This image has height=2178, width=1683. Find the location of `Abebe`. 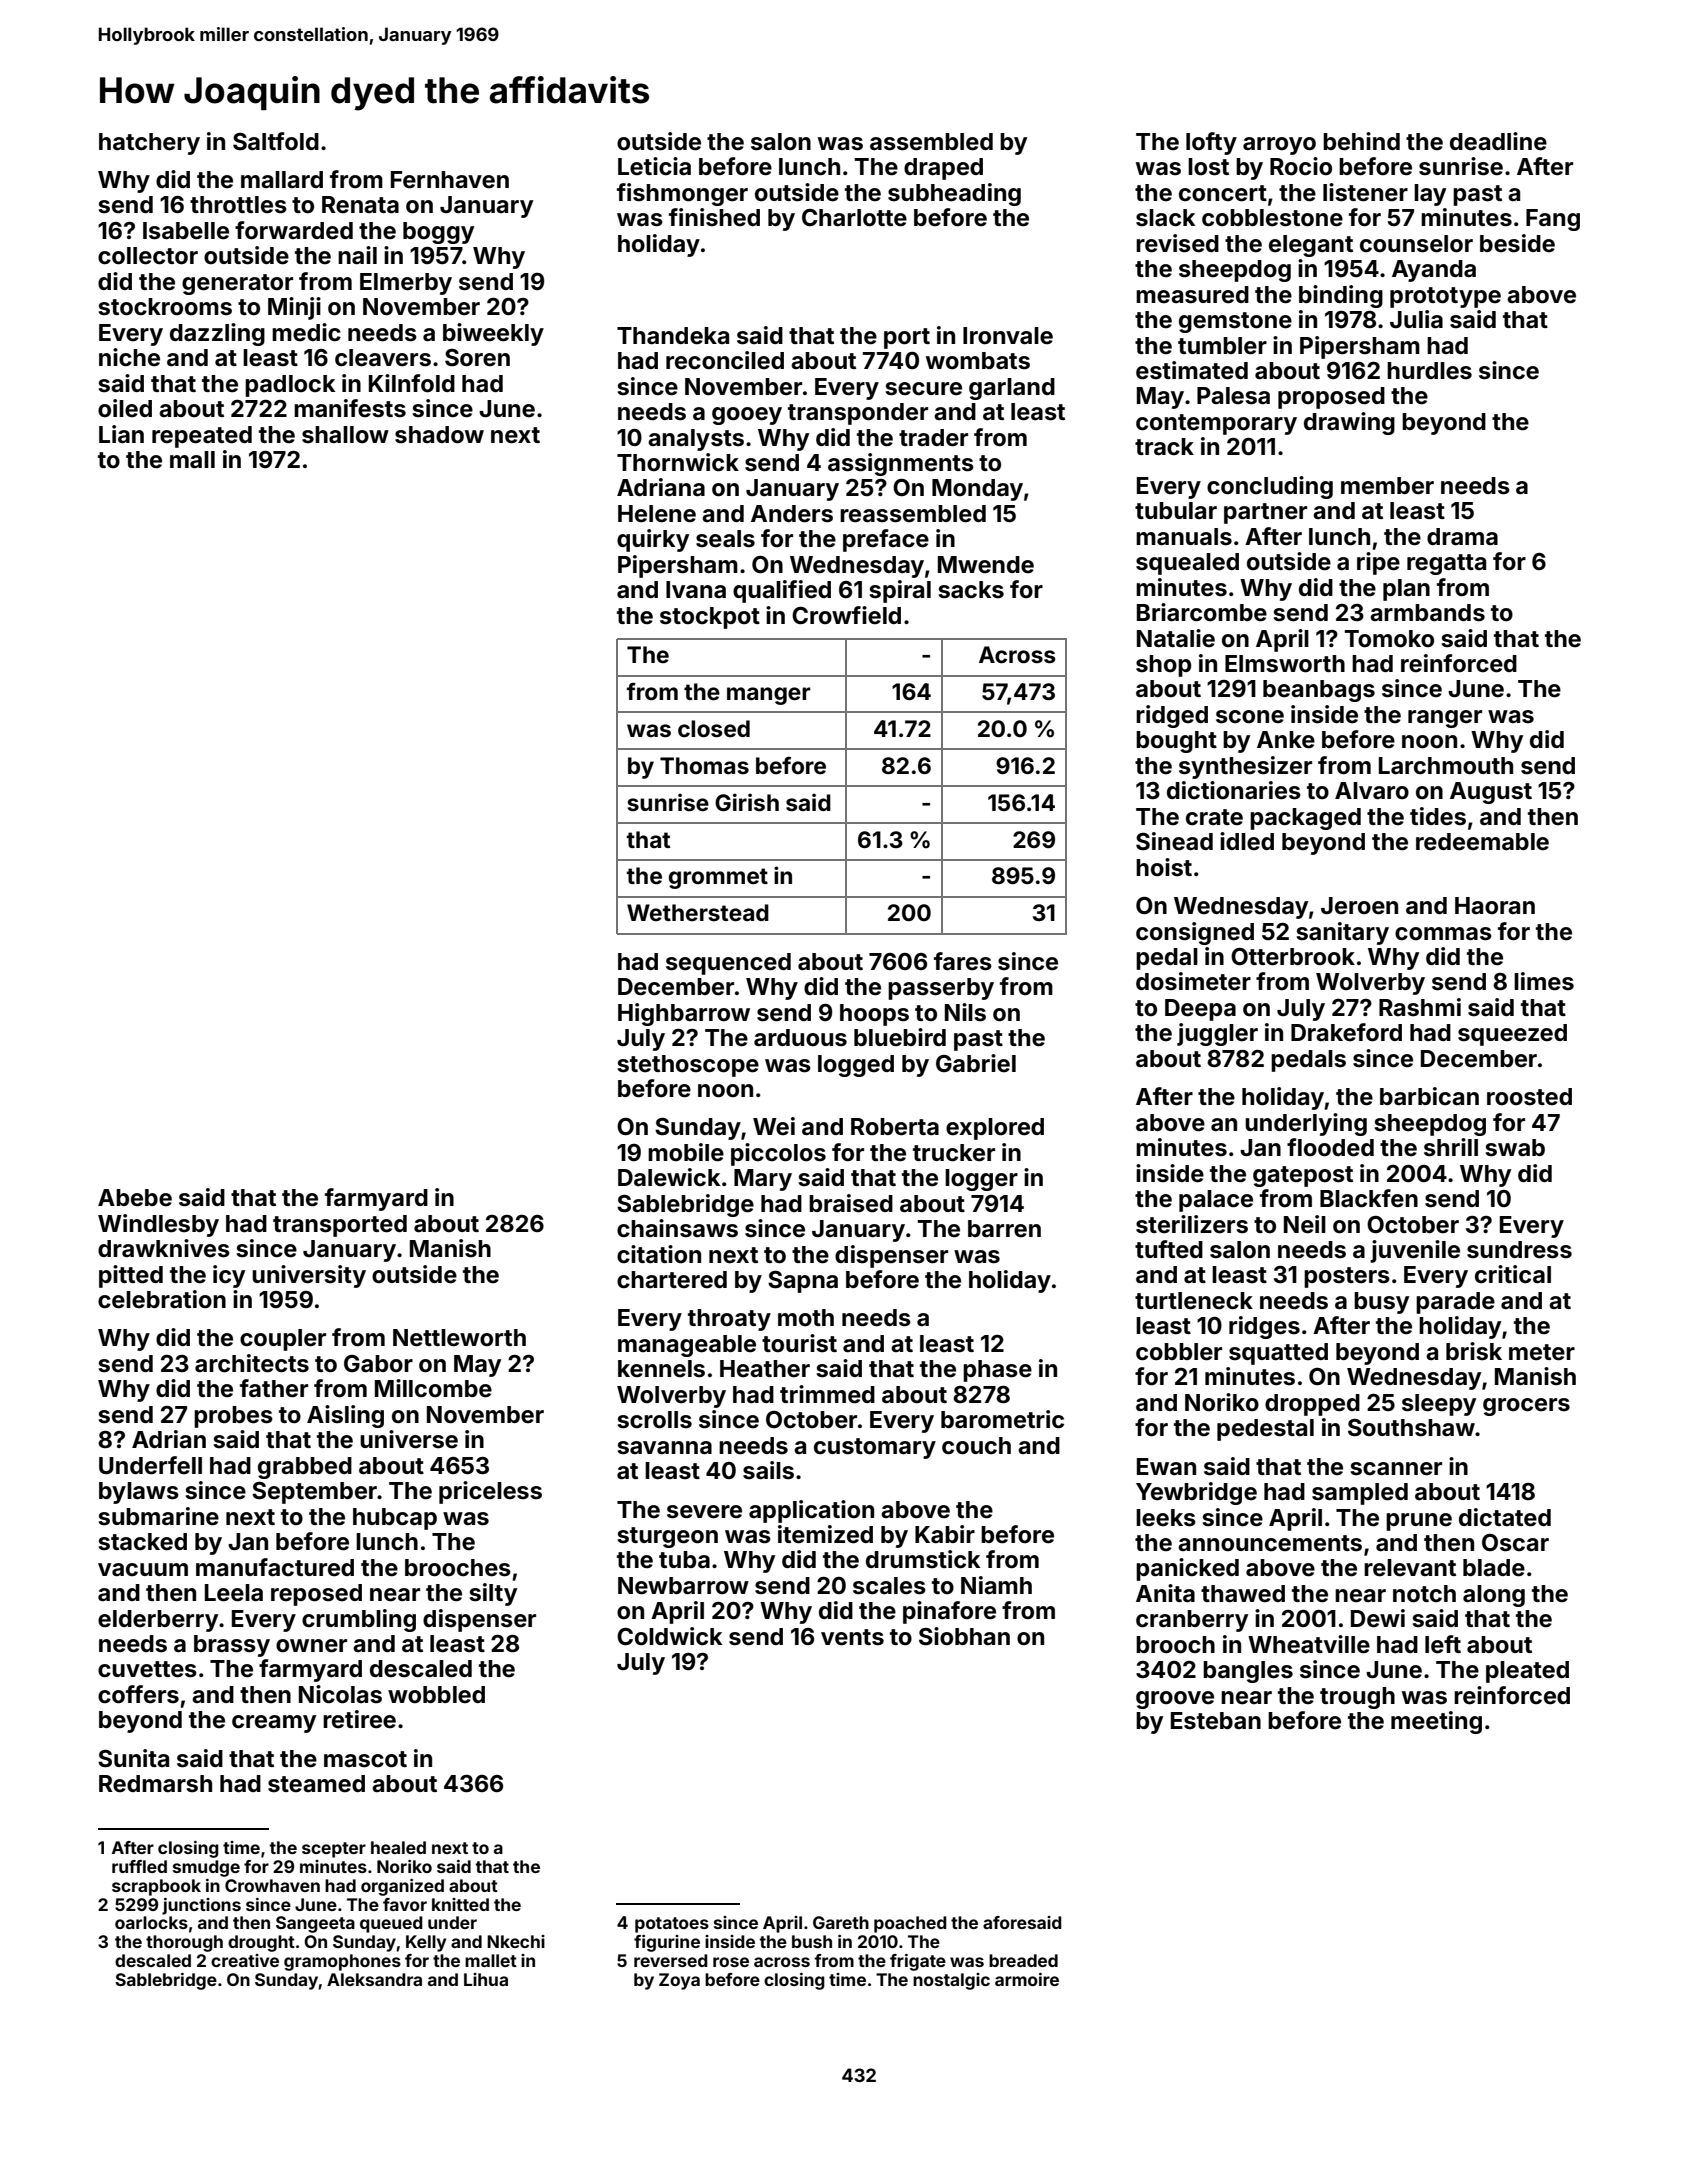

Abebe is located at coordinates (135, 1198).
